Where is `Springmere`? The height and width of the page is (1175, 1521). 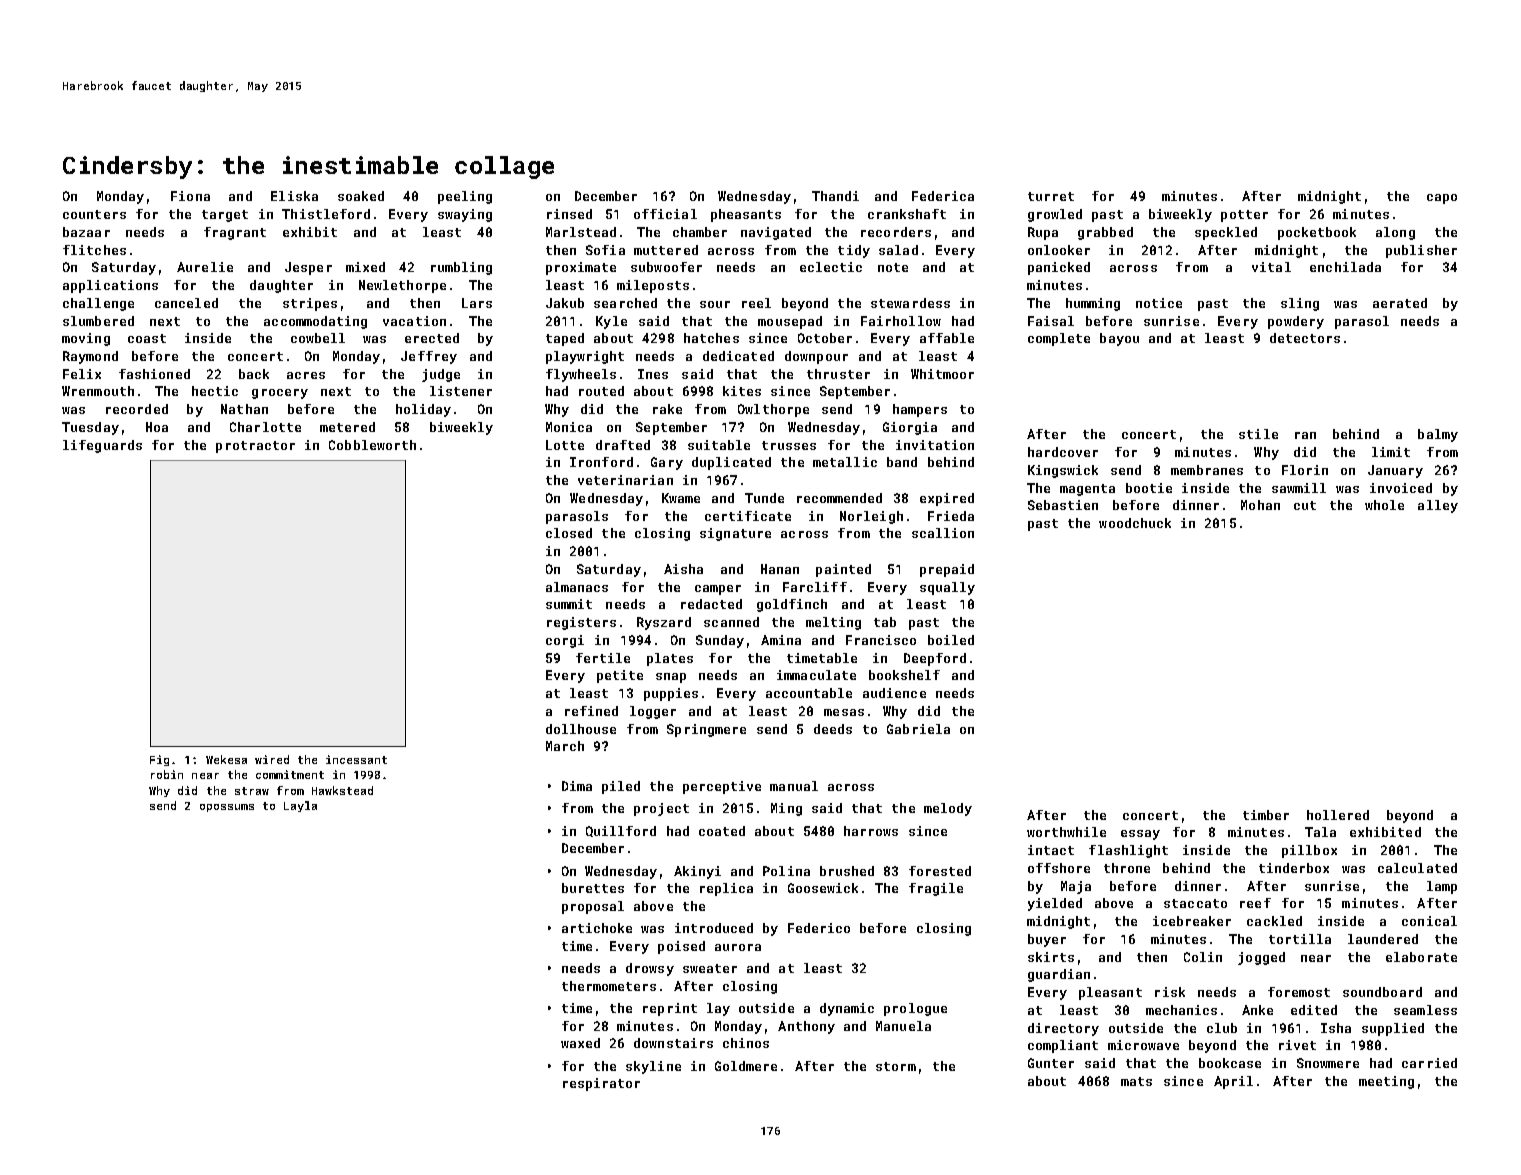
Springmere is located at coordinates (706, 730).
